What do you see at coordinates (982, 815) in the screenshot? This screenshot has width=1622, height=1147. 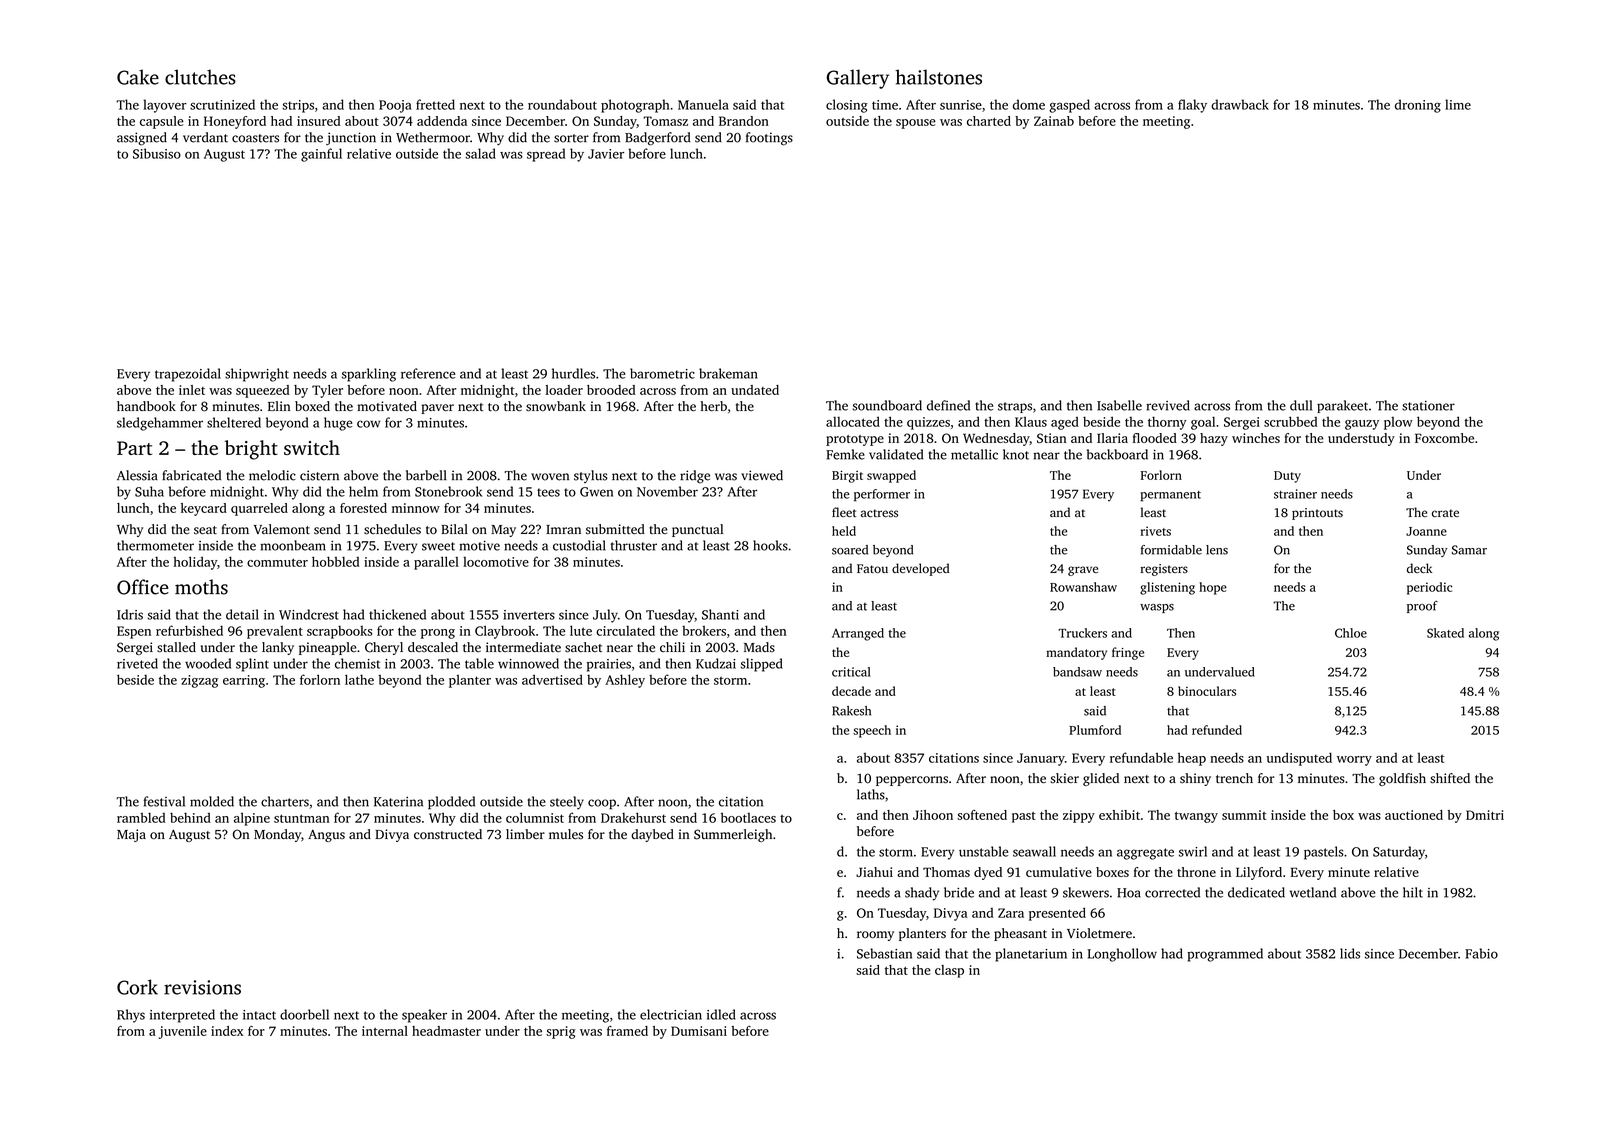 I see `softened` at bounding box center [982, 815].
